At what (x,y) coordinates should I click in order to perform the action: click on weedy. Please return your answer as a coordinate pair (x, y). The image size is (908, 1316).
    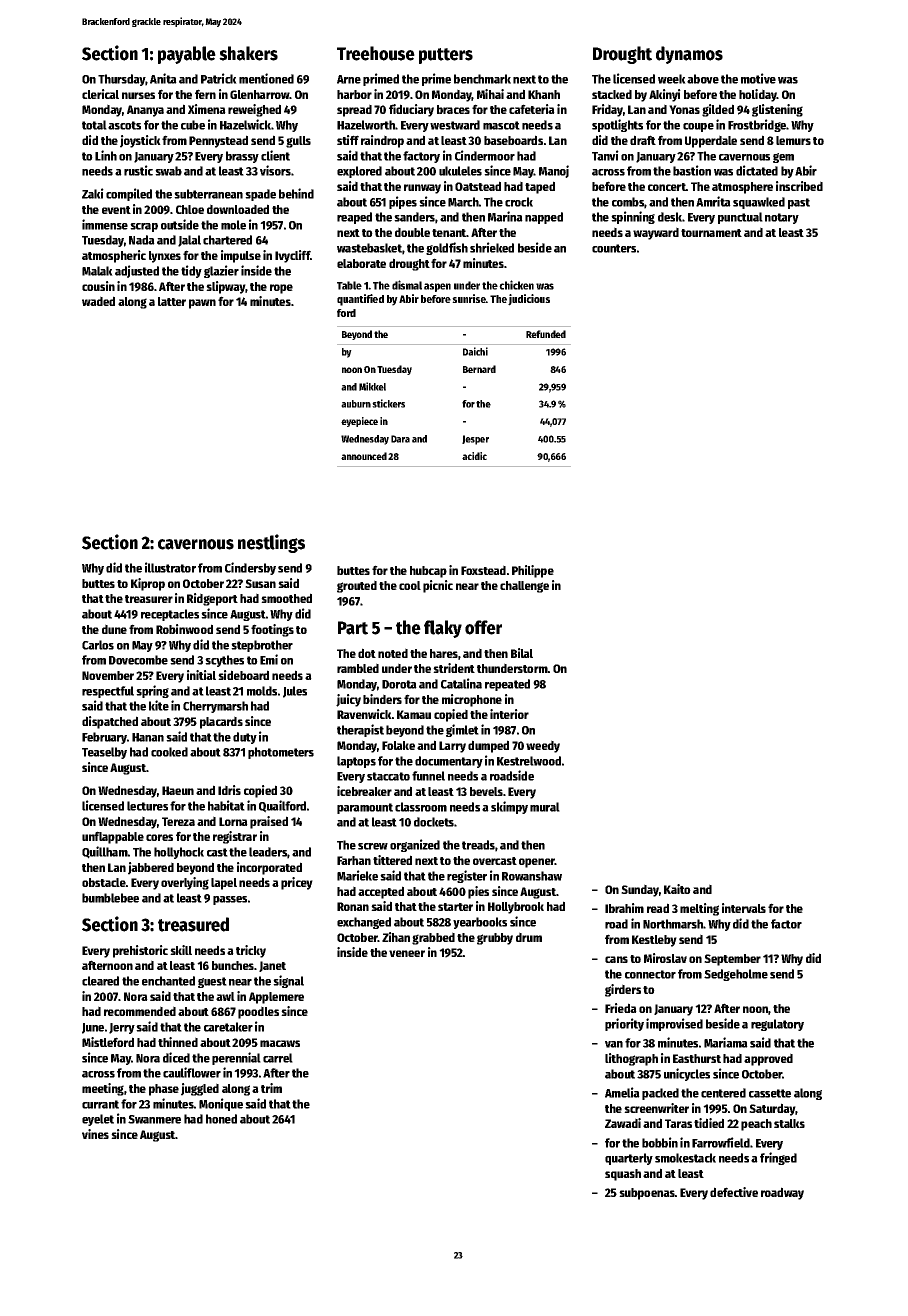
    Looking at the image, I should click on (543, 746).
